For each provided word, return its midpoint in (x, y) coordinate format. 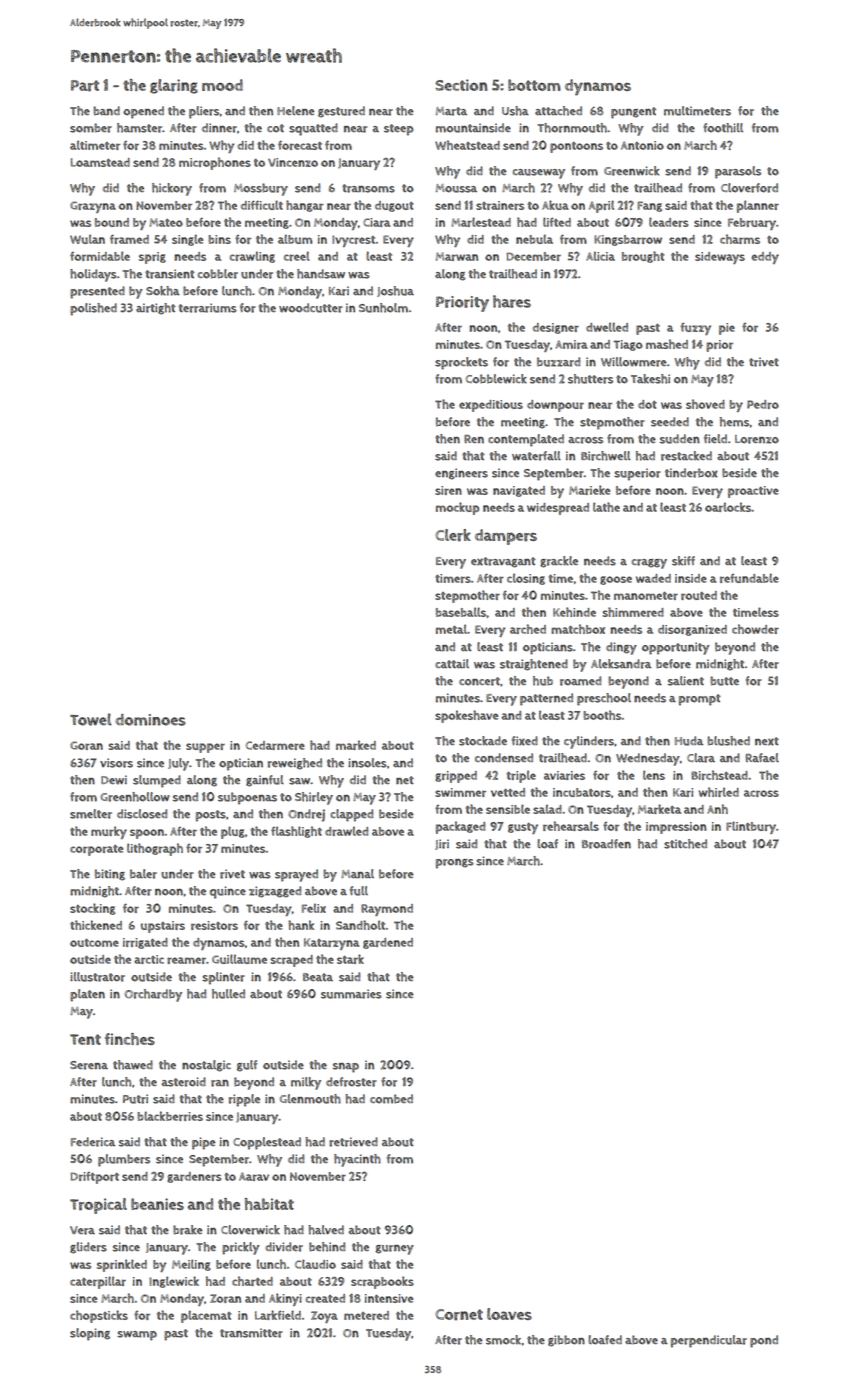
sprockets (461, 363)
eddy (765, 258)
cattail (452, 664)
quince (228, 892)
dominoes (150, 720)
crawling (252, 257)
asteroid (184, 1082)
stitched (685, 844)
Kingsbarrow (628, 240)
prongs (455, 863)
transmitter (251, 1333)
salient (686, 681)
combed (391, 1099)
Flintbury (751, 827)
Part (85, 86)
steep (399, 130)
